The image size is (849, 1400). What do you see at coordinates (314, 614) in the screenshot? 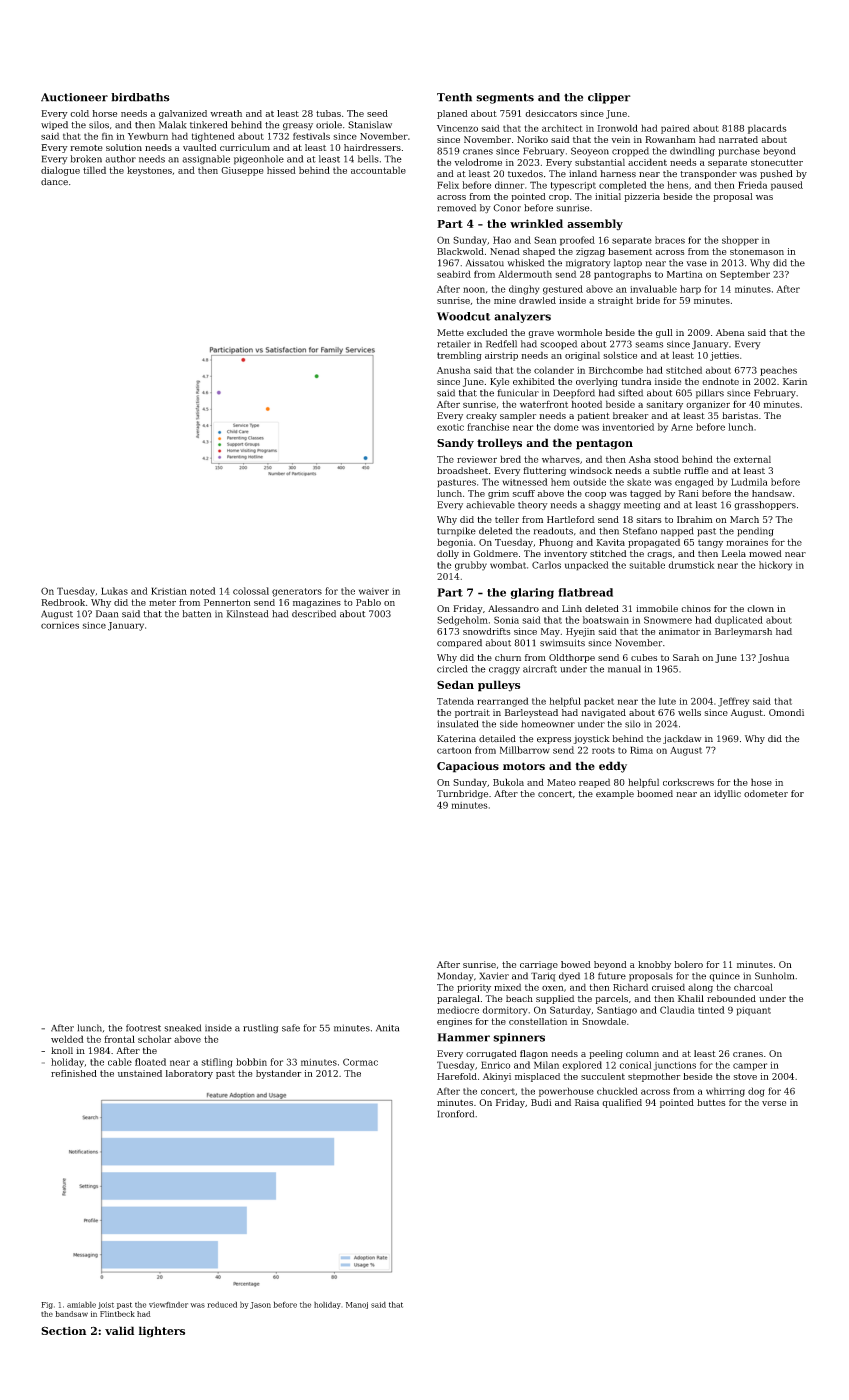
I see `described` at bounding box center [314, 614].
